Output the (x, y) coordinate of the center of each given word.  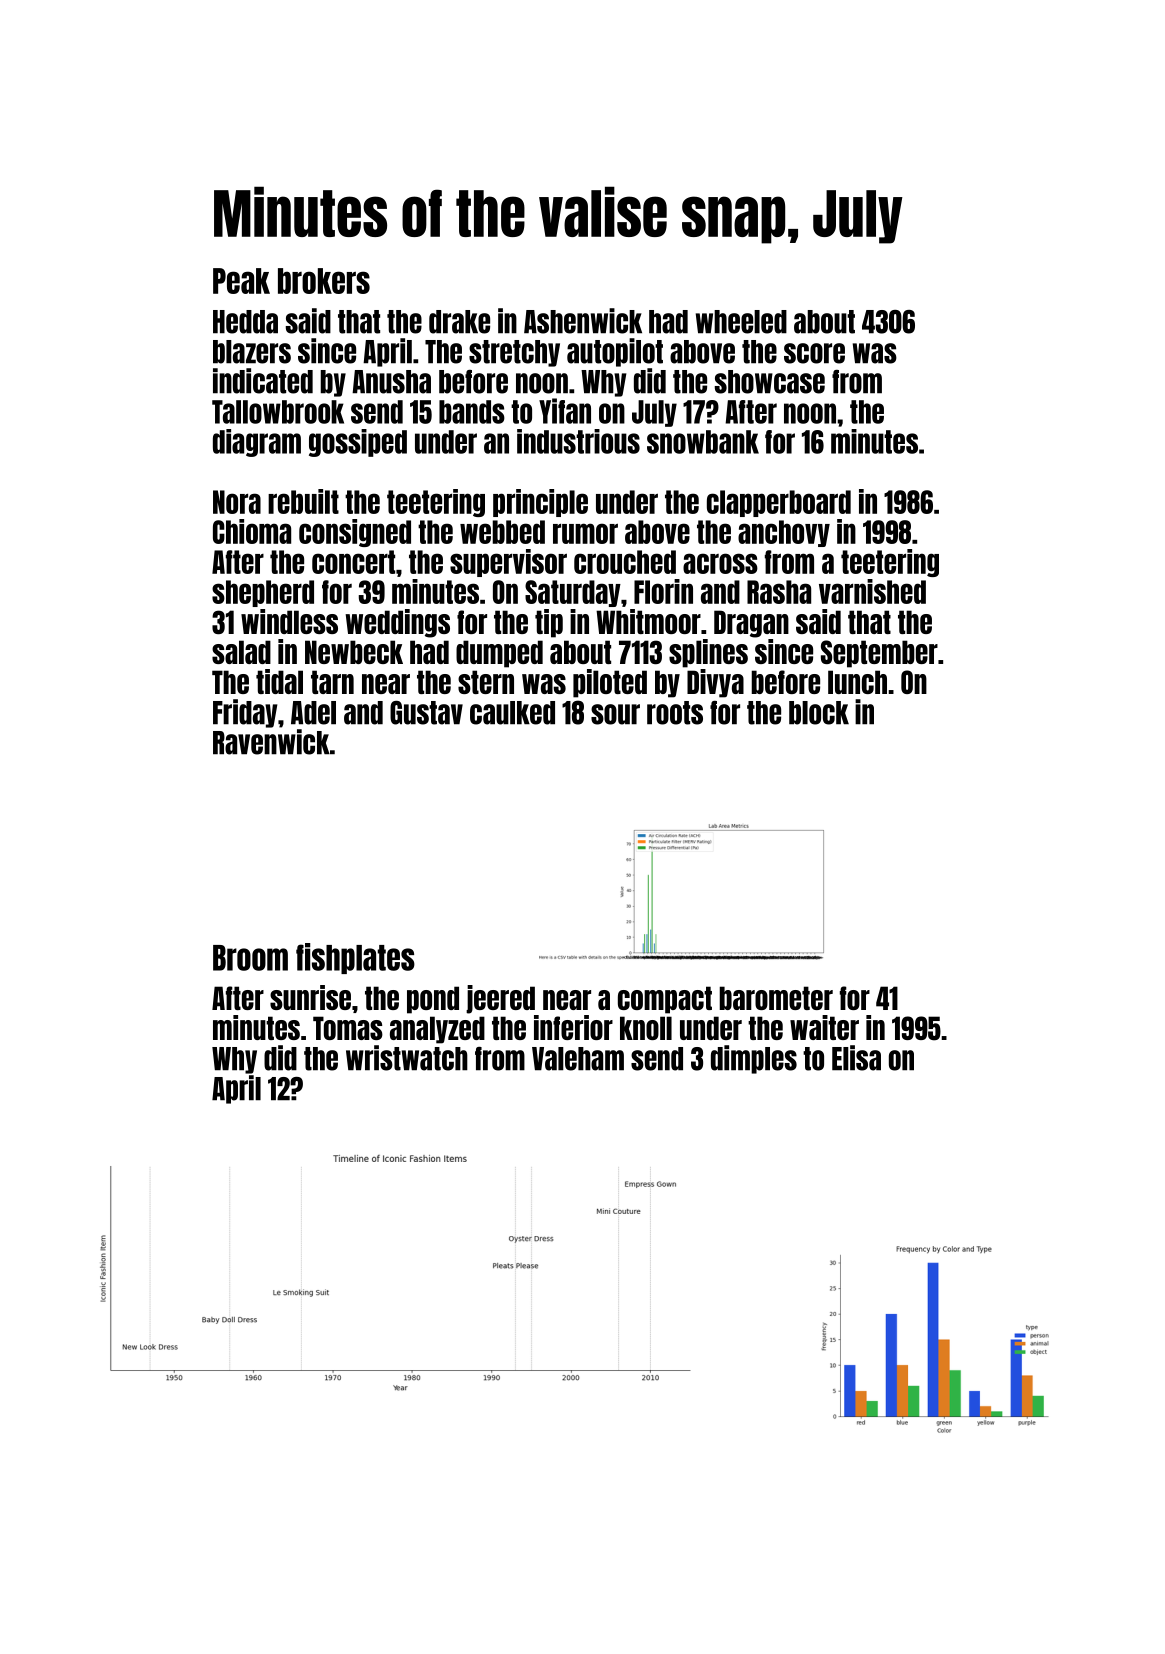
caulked (512, 713)
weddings (397, 623)
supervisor (508, 563)
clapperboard (779, 503)
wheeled (741, 322)
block (819, 713)
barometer (776, 998)
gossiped (358, 443)
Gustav (426, 713)
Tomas (348, 1028)
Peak (241, 281)
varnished (872, 591)
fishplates (355, 958)
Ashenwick (583, 321)
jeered (500, 999)
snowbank (703, 442)
